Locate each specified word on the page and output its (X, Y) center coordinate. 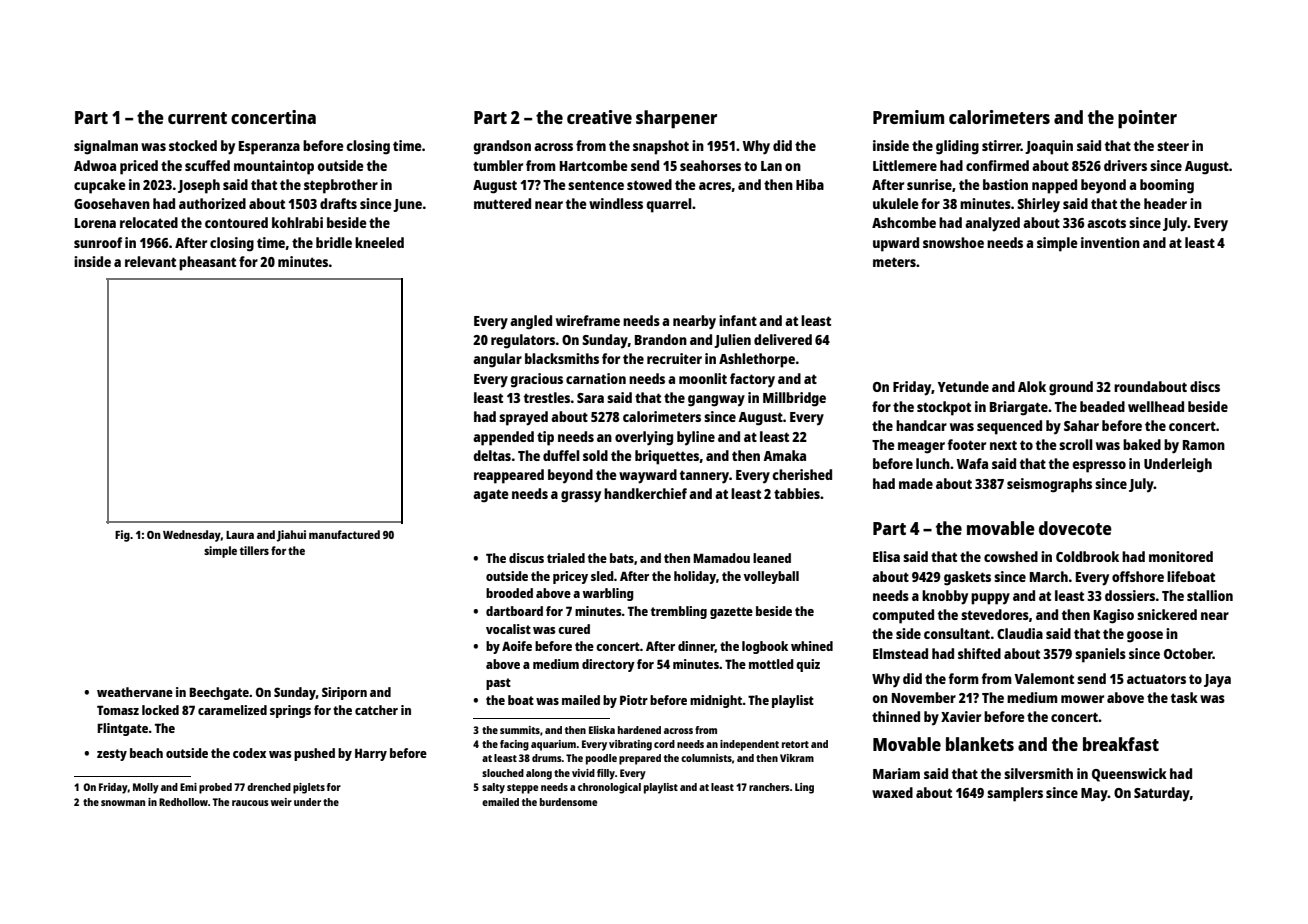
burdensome (568, 802)
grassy (581, 497)
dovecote (1075, 528)
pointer (1147, 119)
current (197, 118)
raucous (250, 803)
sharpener (676, 119)
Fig (122, 536)
